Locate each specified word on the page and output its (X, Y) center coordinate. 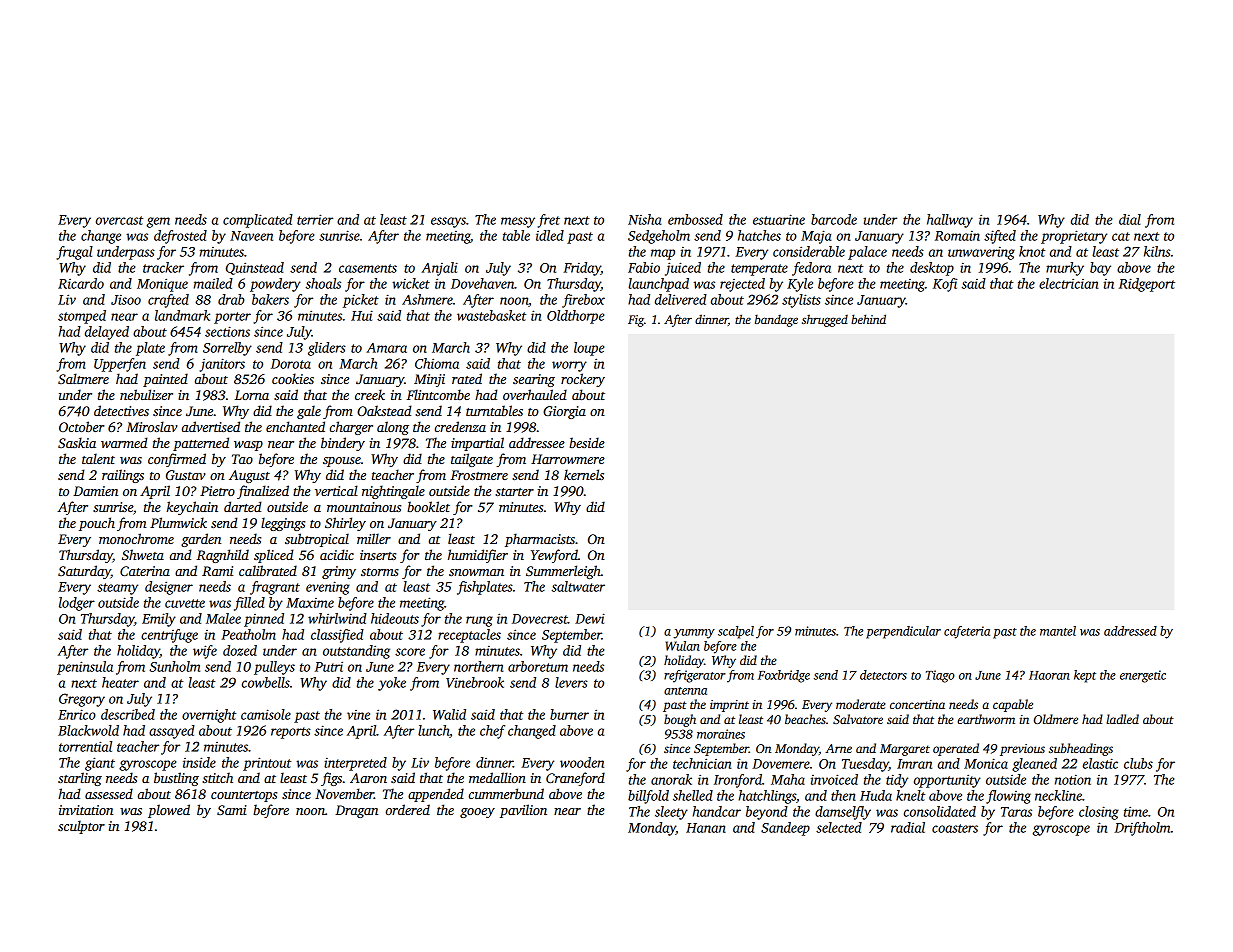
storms (380, 572)
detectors (883, 675)
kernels (584, 474)
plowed (169, 811)
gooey (477, 813)
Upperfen (120, 365)
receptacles (469, 636)
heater (120, 682)
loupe (589, 349)
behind (868, 319)
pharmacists (540, 540)
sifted (1000, 237)
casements (368, 268)
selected (839, 827)
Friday (582, 269)
